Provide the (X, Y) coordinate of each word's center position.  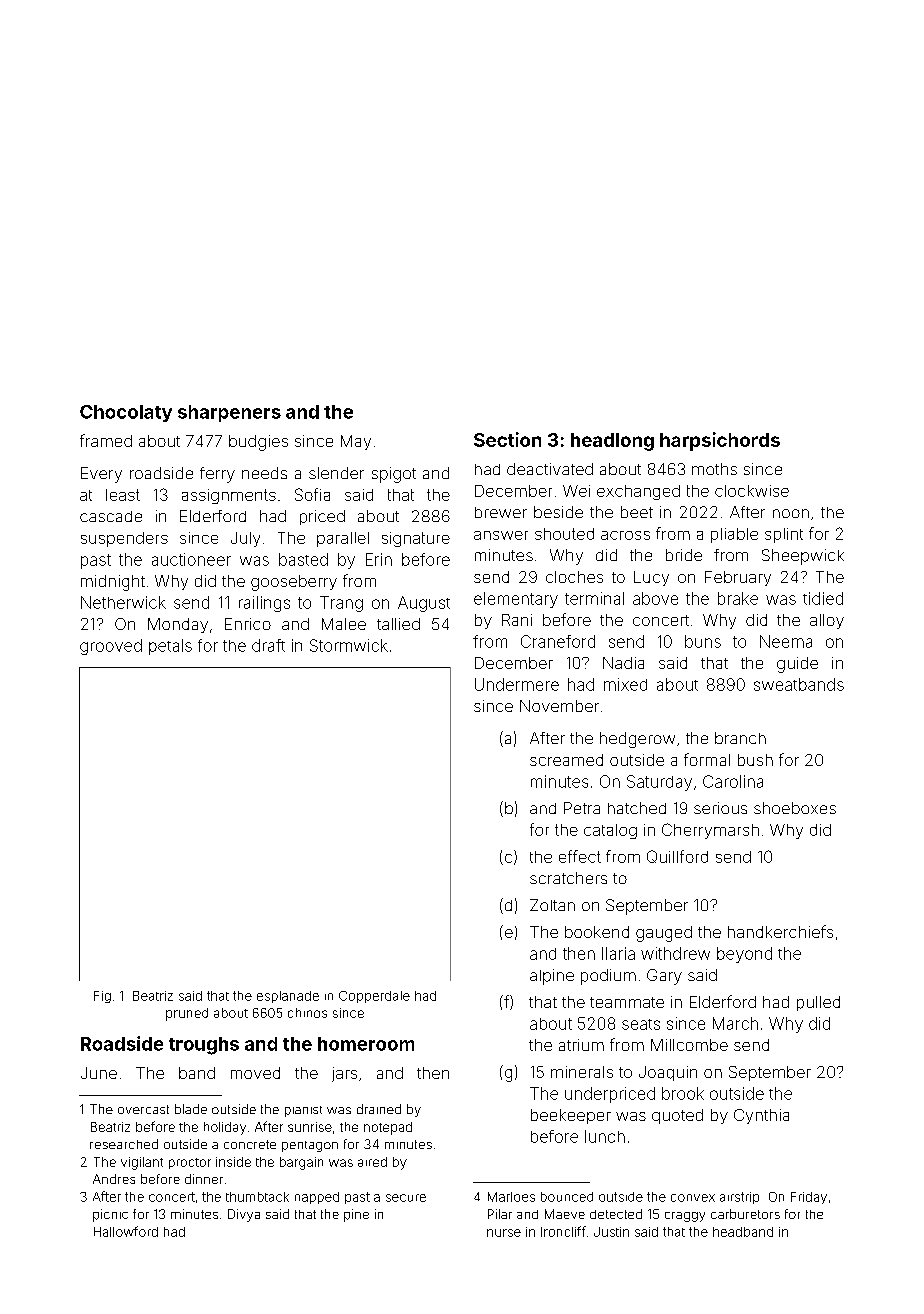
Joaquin (668, 1073)
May (356, 442)
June (99, 1073)
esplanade (288, 997)
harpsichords (720, 441)
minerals (582, 1072)
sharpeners (229, 413)
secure (406, 1198)
